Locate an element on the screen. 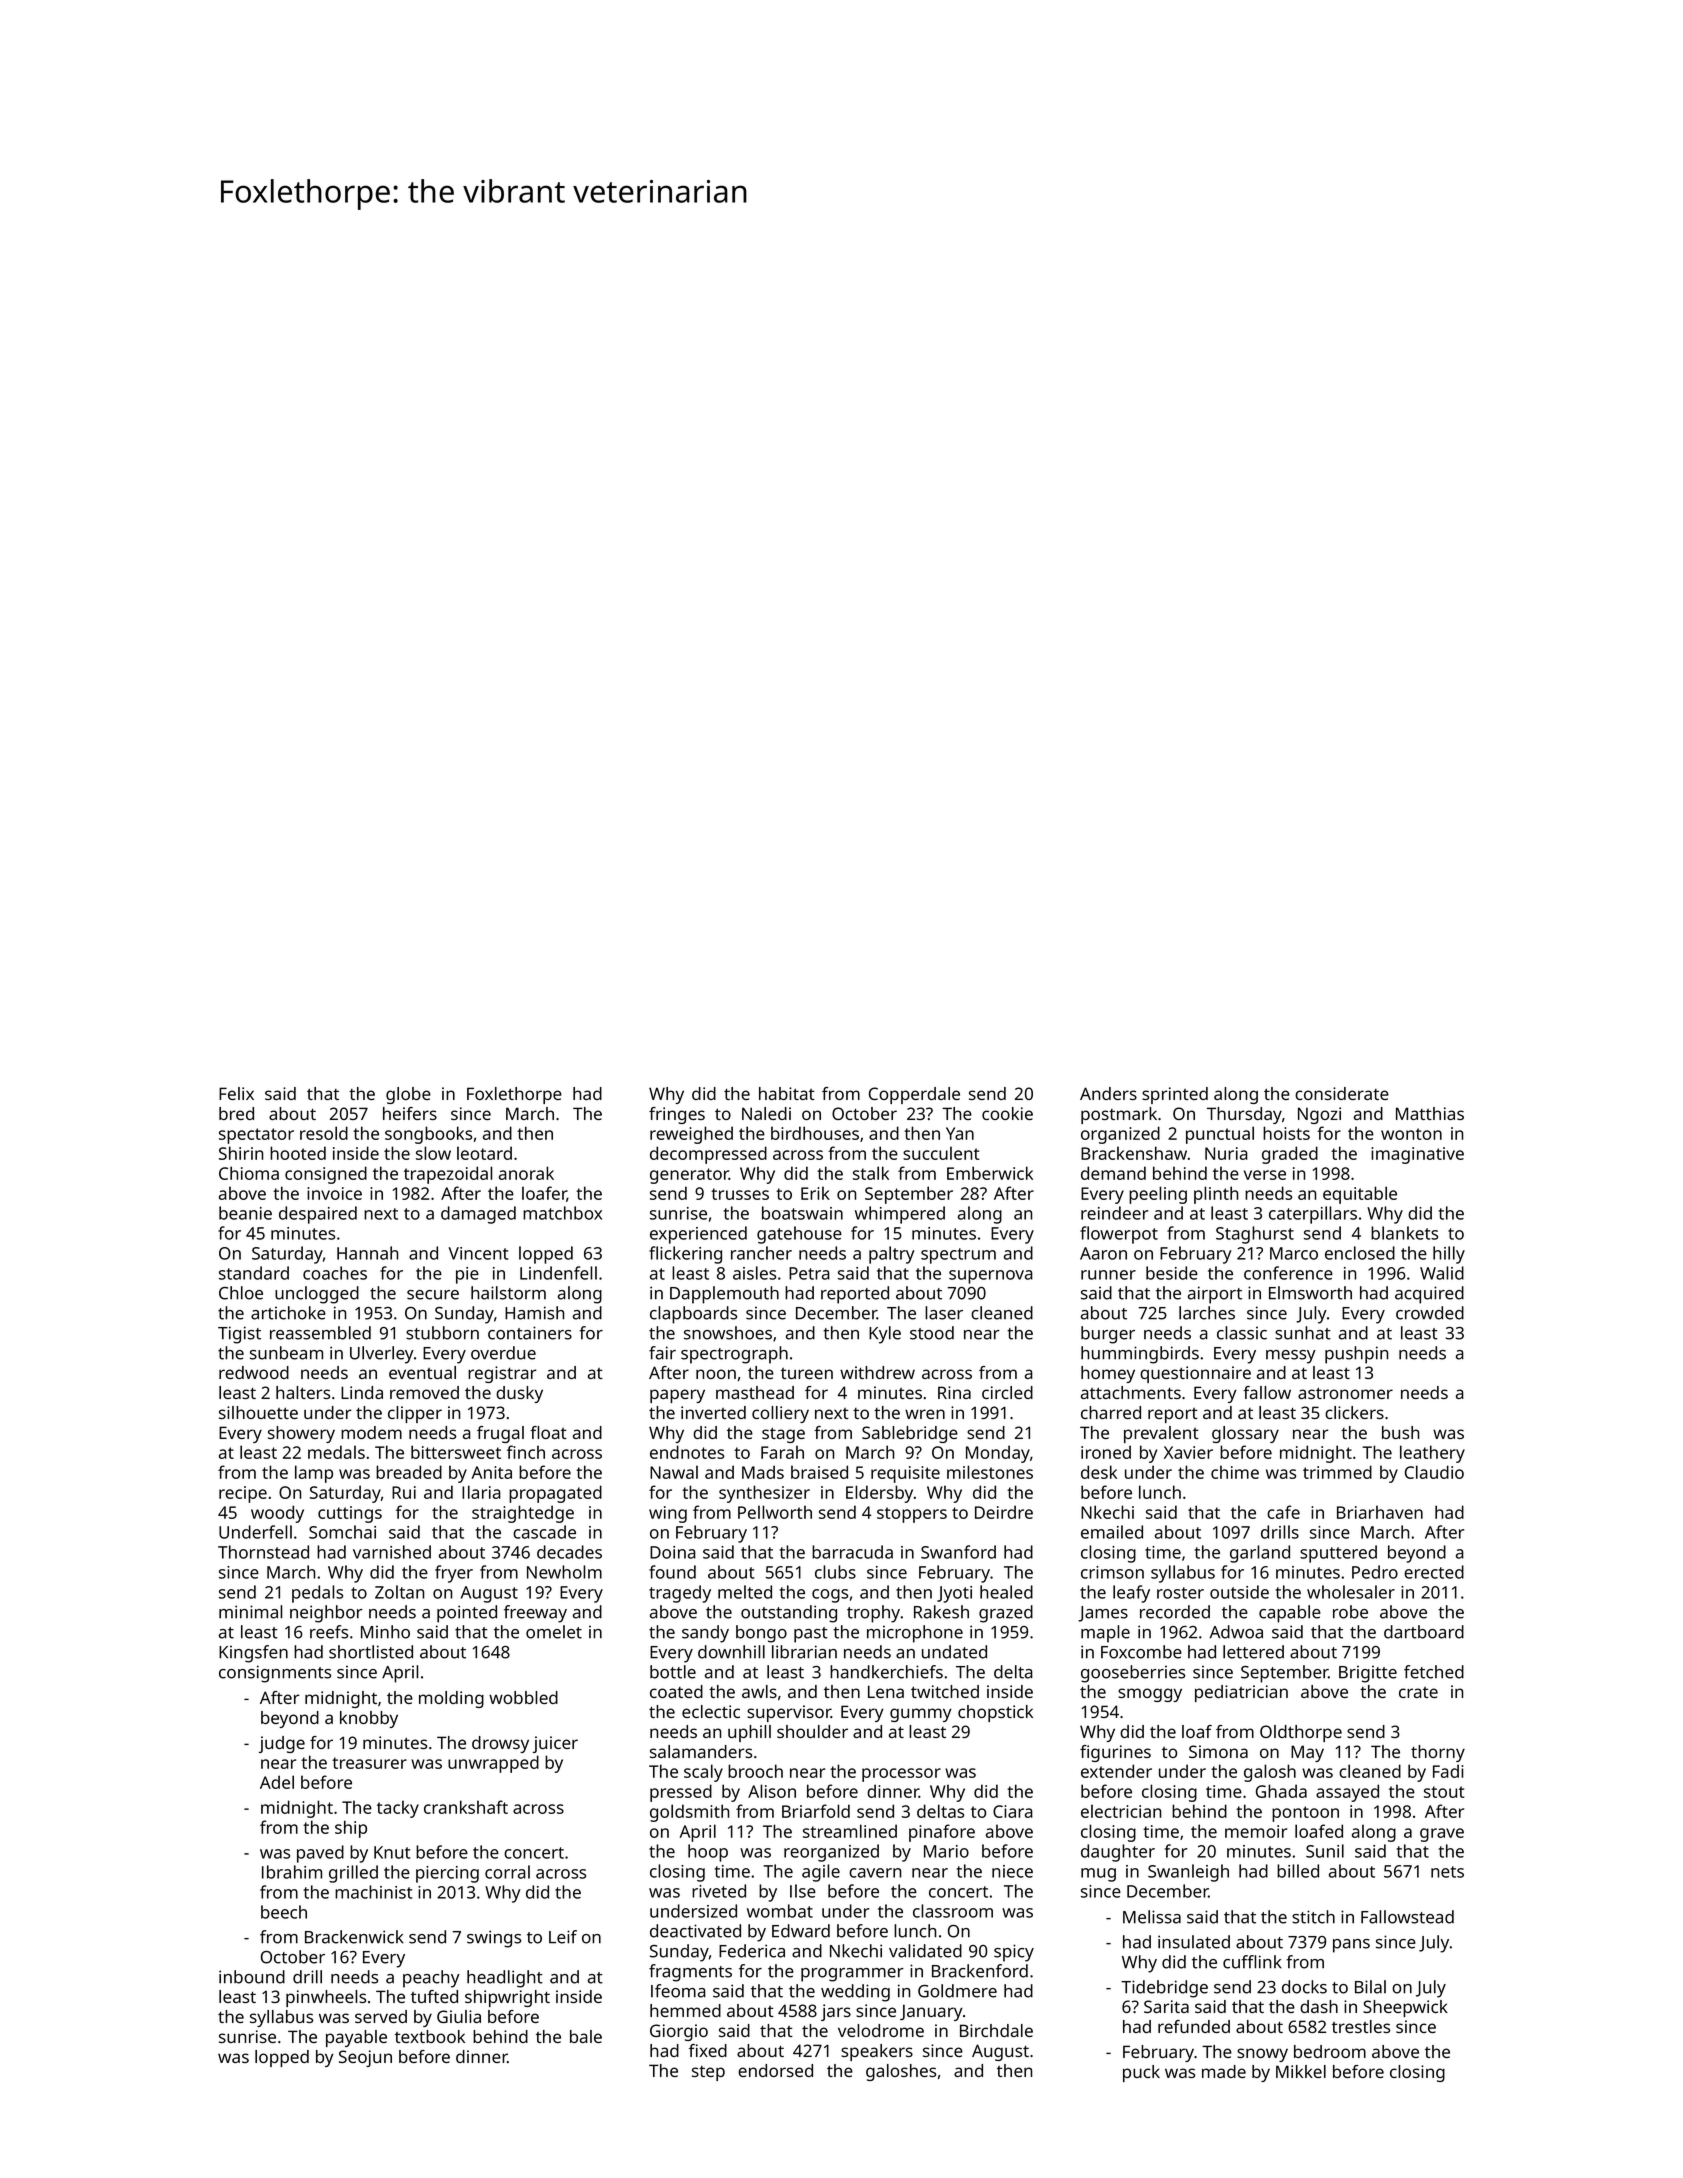  wobbled is located at coordinates (523, 1697).
